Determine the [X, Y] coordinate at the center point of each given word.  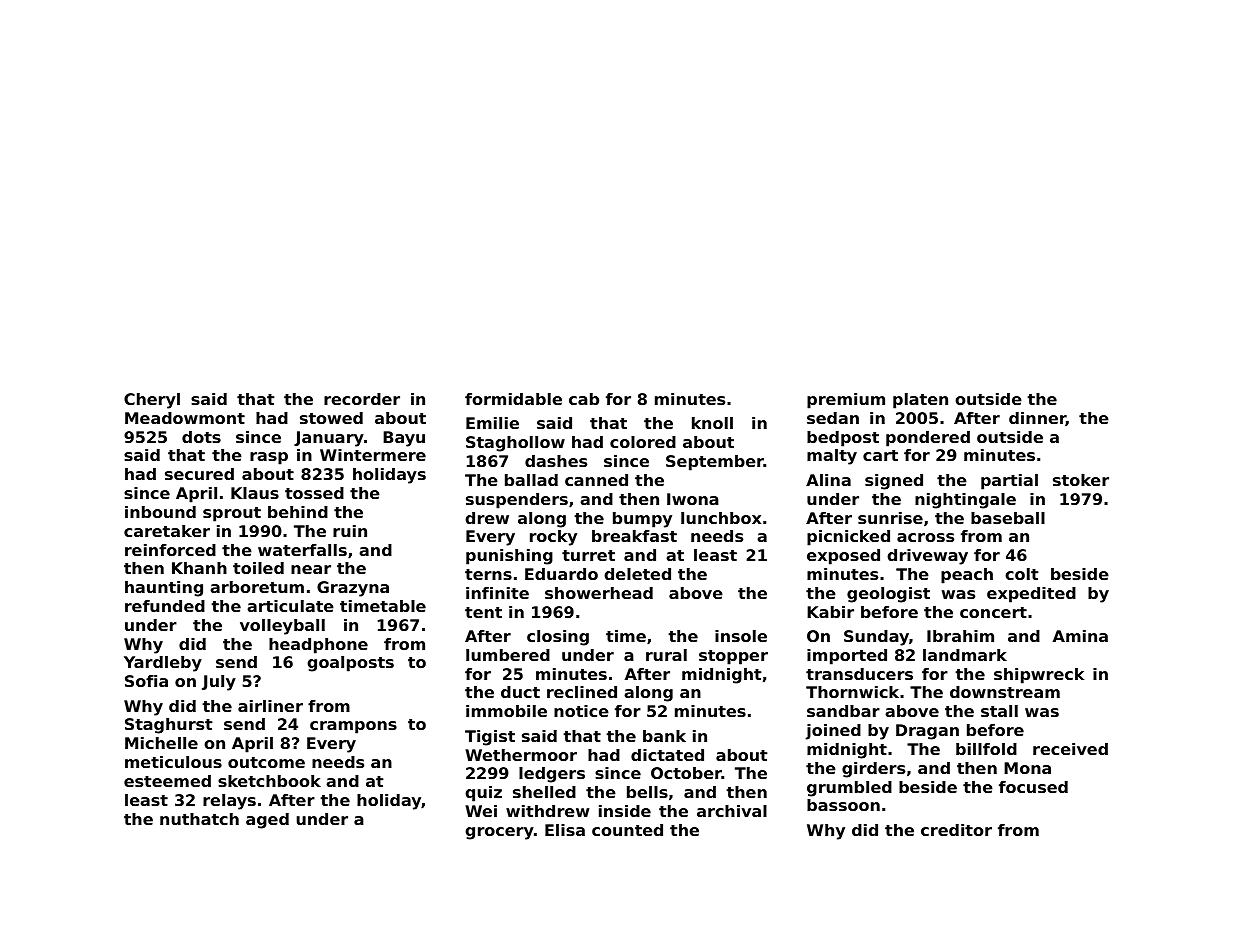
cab [584, 399]
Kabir [830, 612]
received [1070, 749]
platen [920, 401]
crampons [353, 727]
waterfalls [302, 550]
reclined [582, 692]
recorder [362, 399]
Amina [1080, 636]
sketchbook [269, 781]
